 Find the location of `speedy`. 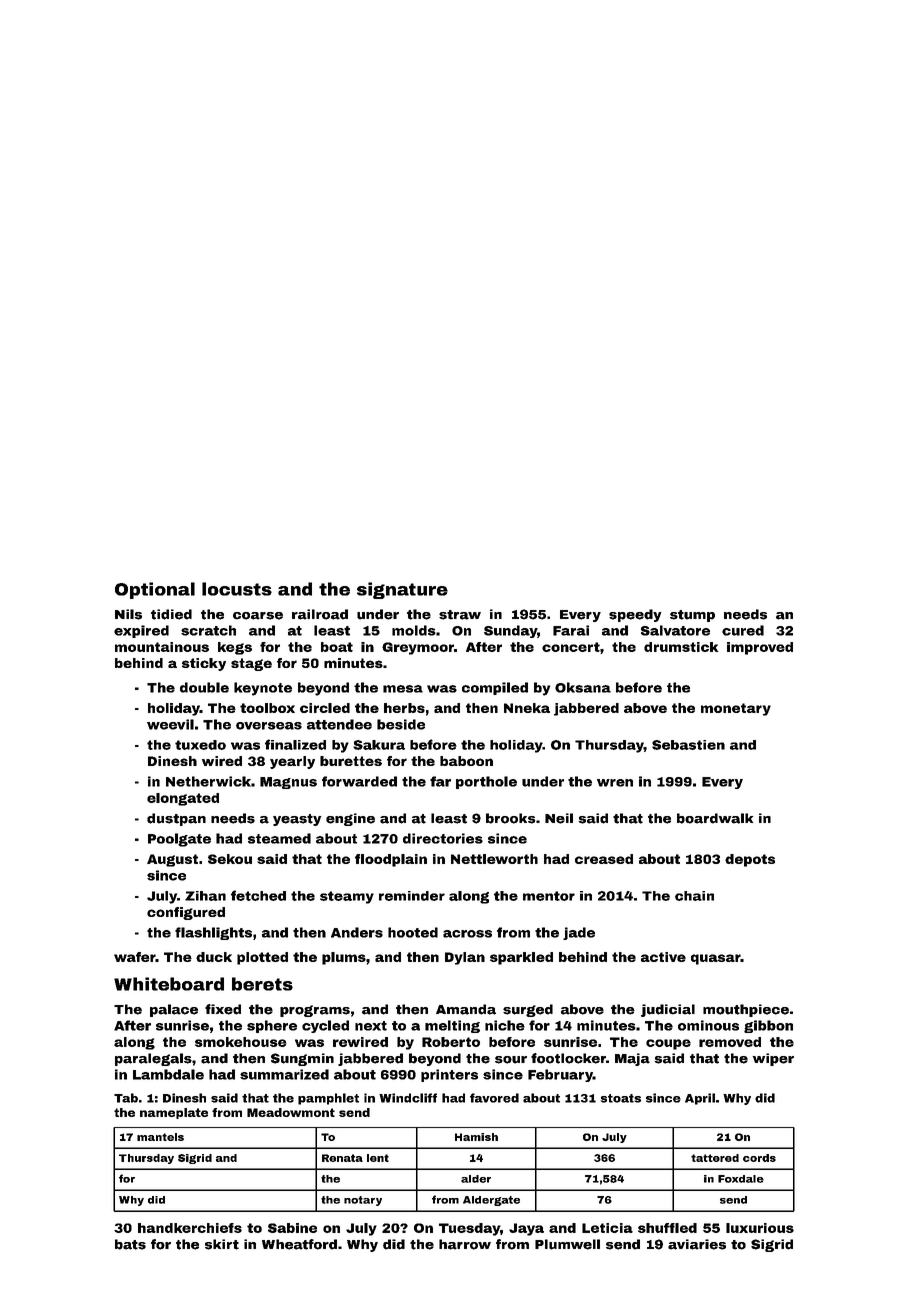

speedy is located at coordinates (635, 615).
